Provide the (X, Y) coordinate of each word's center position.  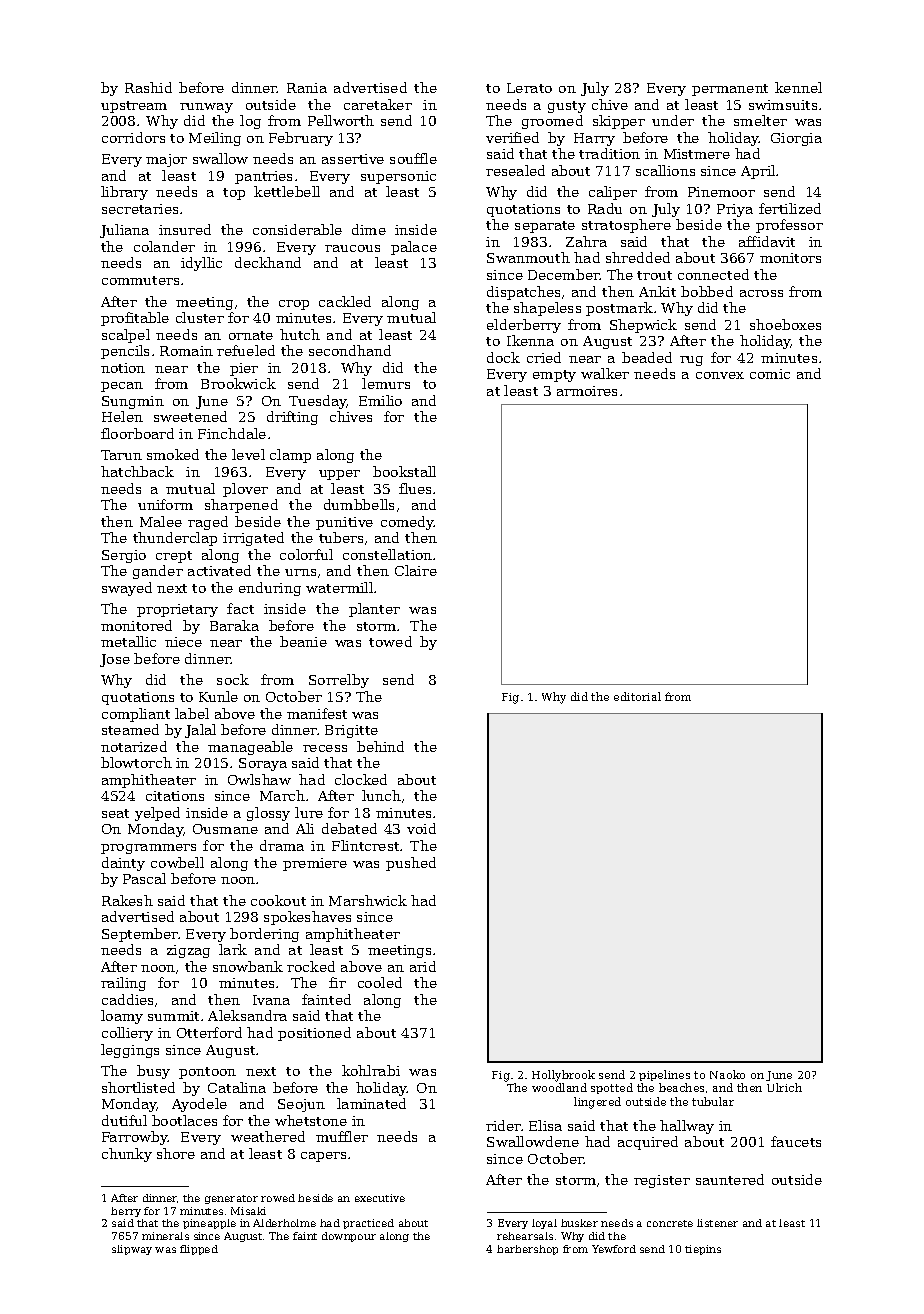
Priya (735, 210)
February (301, 139)
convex (720, 375)
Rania (307, 88)
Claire (416, 570)
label (192, 713)
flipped (199, 1250)
